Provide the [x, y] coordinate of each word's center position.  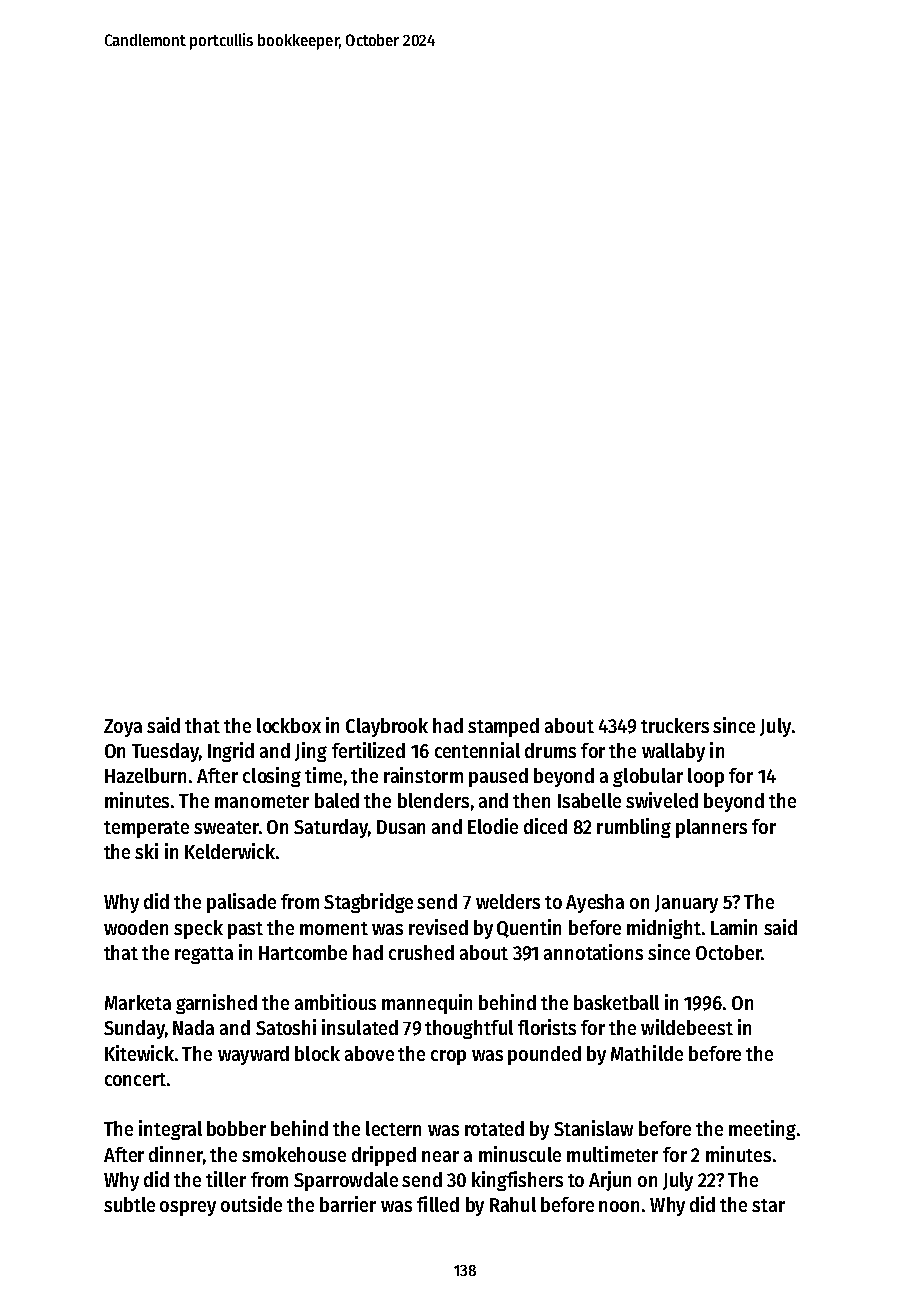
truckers [675, 725]
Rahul [513, 1204]
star [768, 1205]
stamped [503, 727]
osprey [188, 1208]
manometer [262, 801]
